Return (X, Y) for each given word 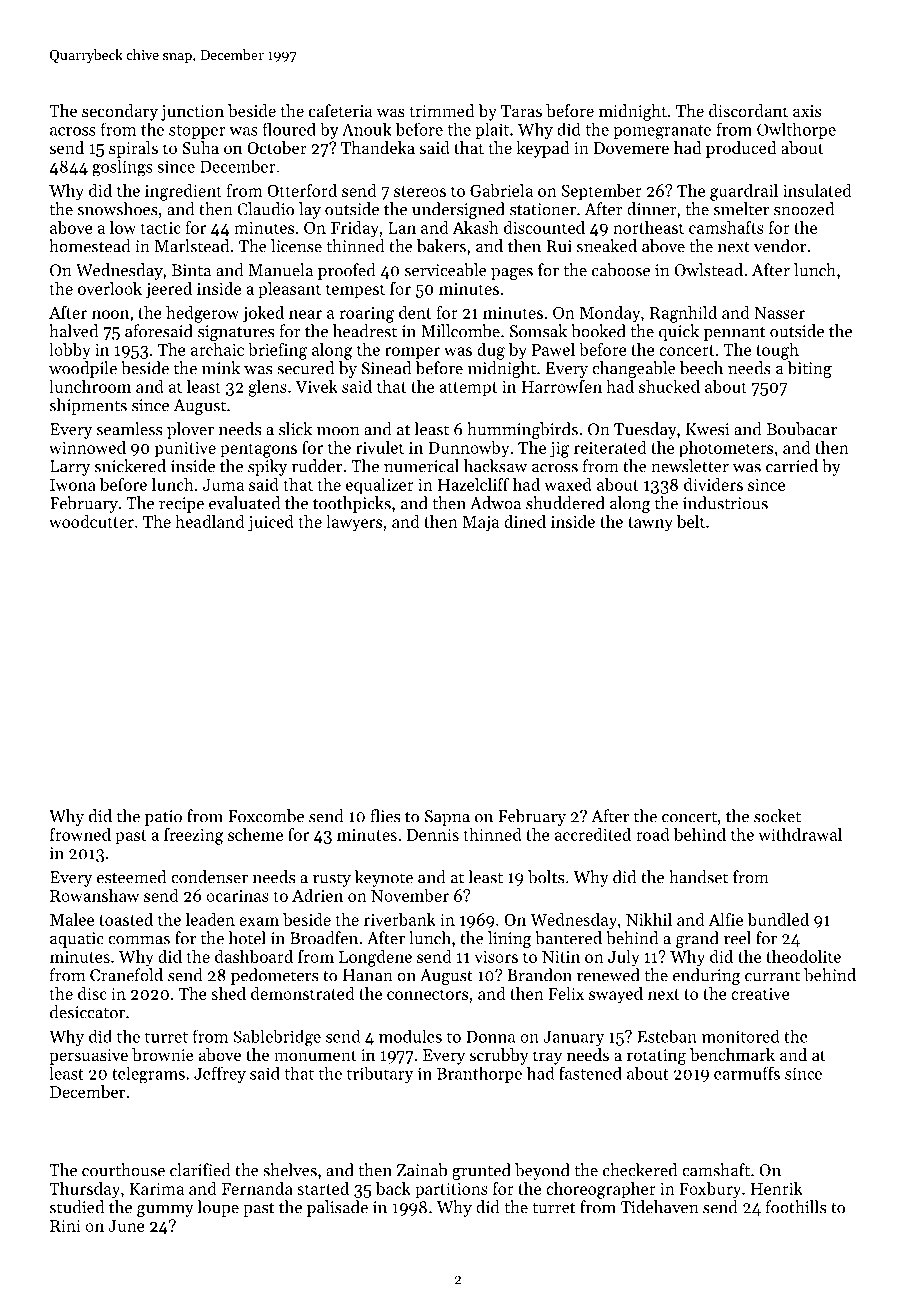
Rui (559, 246)
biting (809, 369)
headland (209, 521)
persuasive (88, 1057)
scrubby (499, 1056)
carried (792, 466)
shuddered (565, 503)
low (123, 227)
